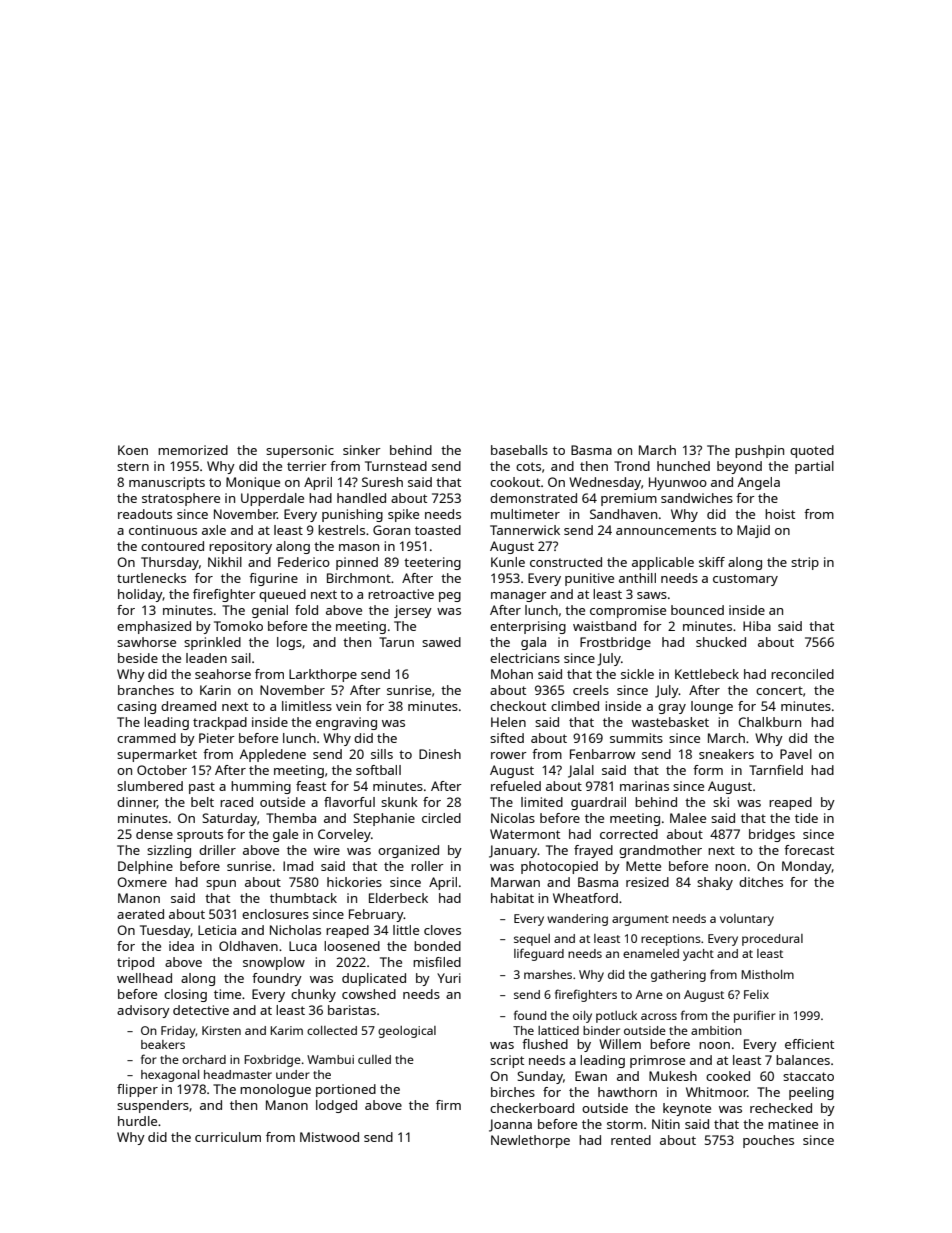 The image size is (952, 1233). What do you see at coordinates (440, 754) in the screenshot?
I see `Dinesh` at bounding box center [440, 754].
